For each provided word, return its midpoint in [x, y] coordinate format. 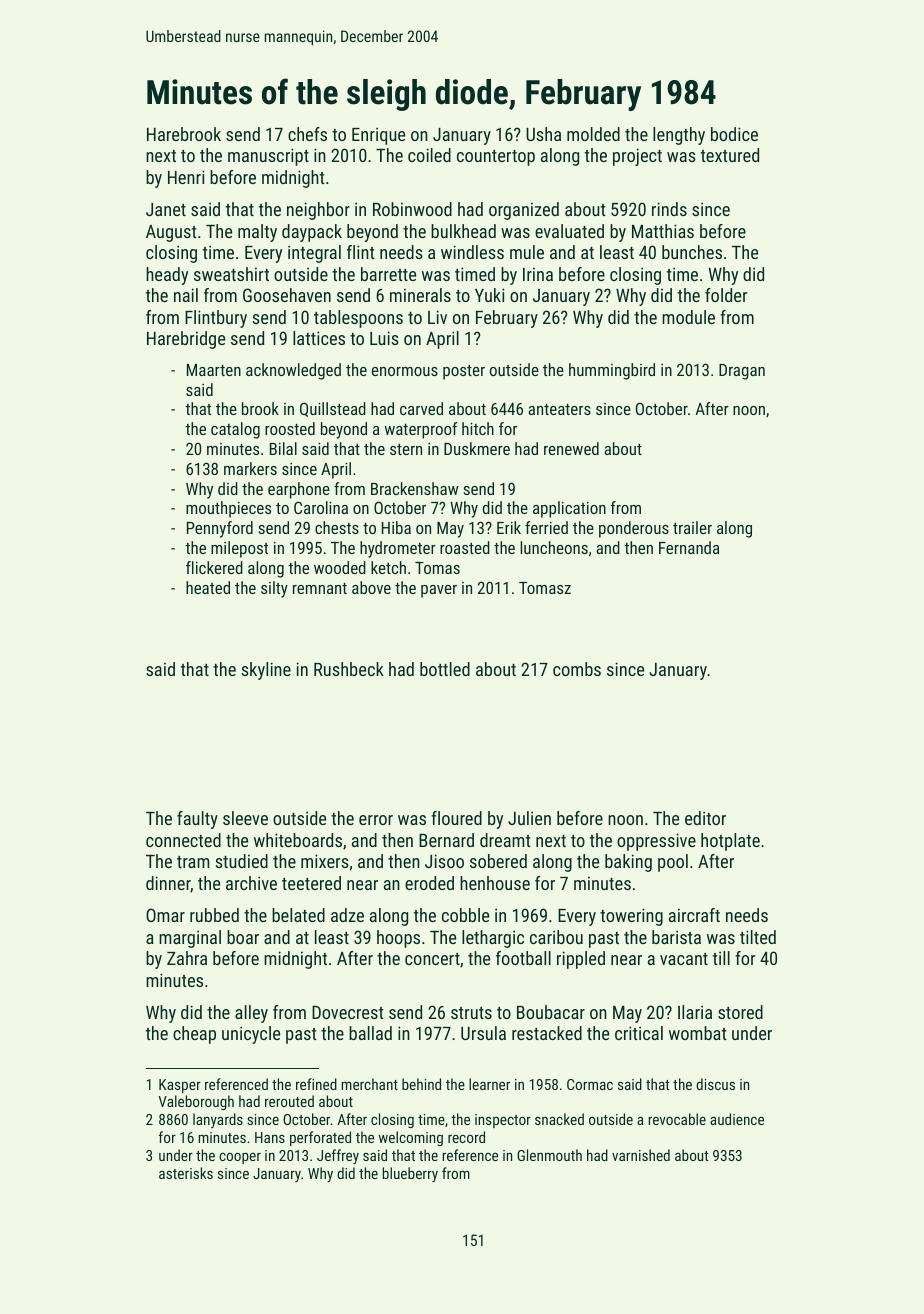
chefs [307, 134]
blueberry [410, 1174]
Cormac [590, 1084]
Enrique [378, 136]
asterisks [186, 1173]
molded [593, 134]
